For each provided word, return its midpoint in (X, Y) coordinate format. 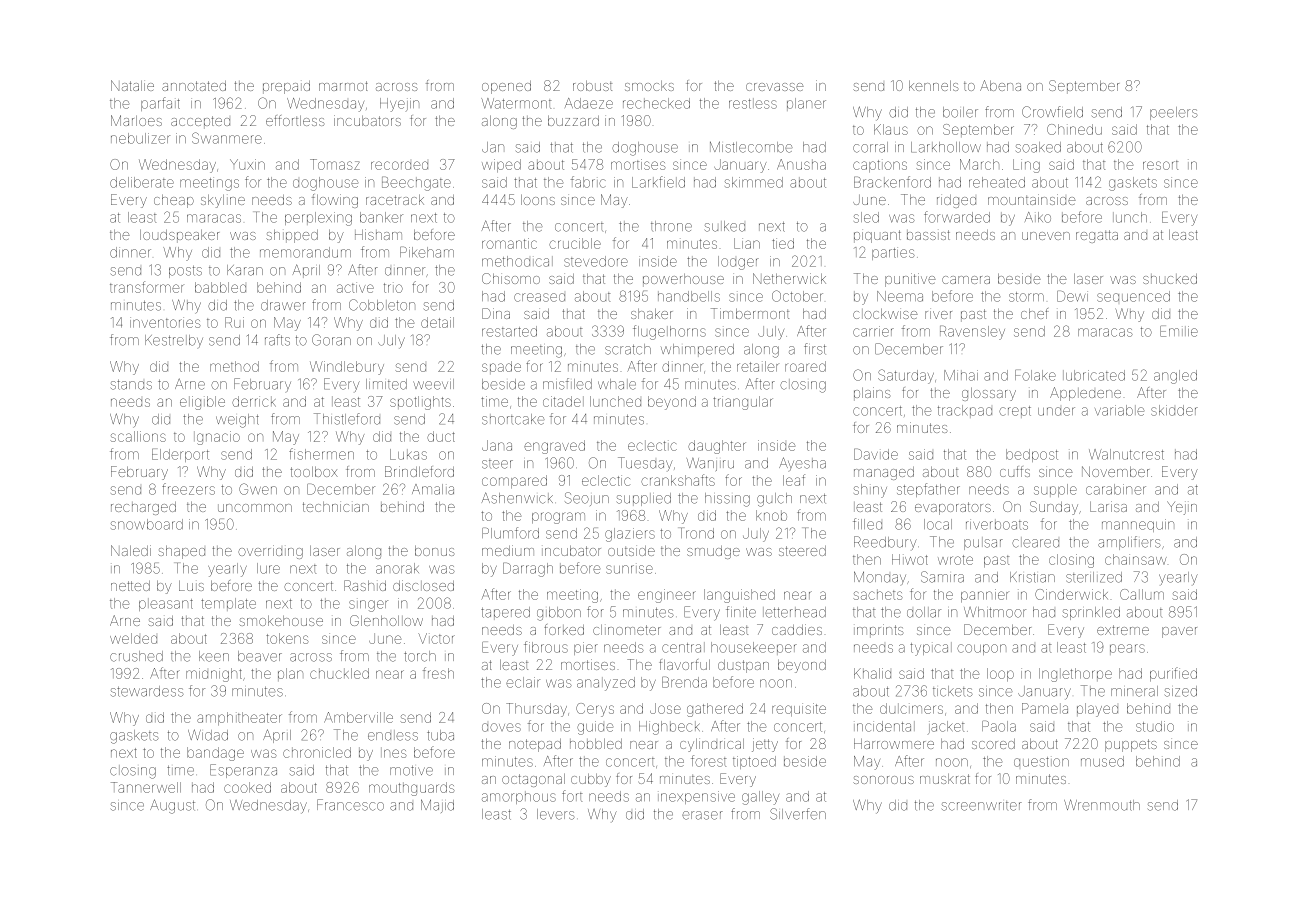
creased (539, 297)
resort (1160, 165)
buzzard (573, 120)
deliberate (142, 182)
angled (1175, 377)
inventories (165, 322)
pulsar (983, 543)
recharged (143, 508)
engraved (554, 447)
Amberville (358, 717)
